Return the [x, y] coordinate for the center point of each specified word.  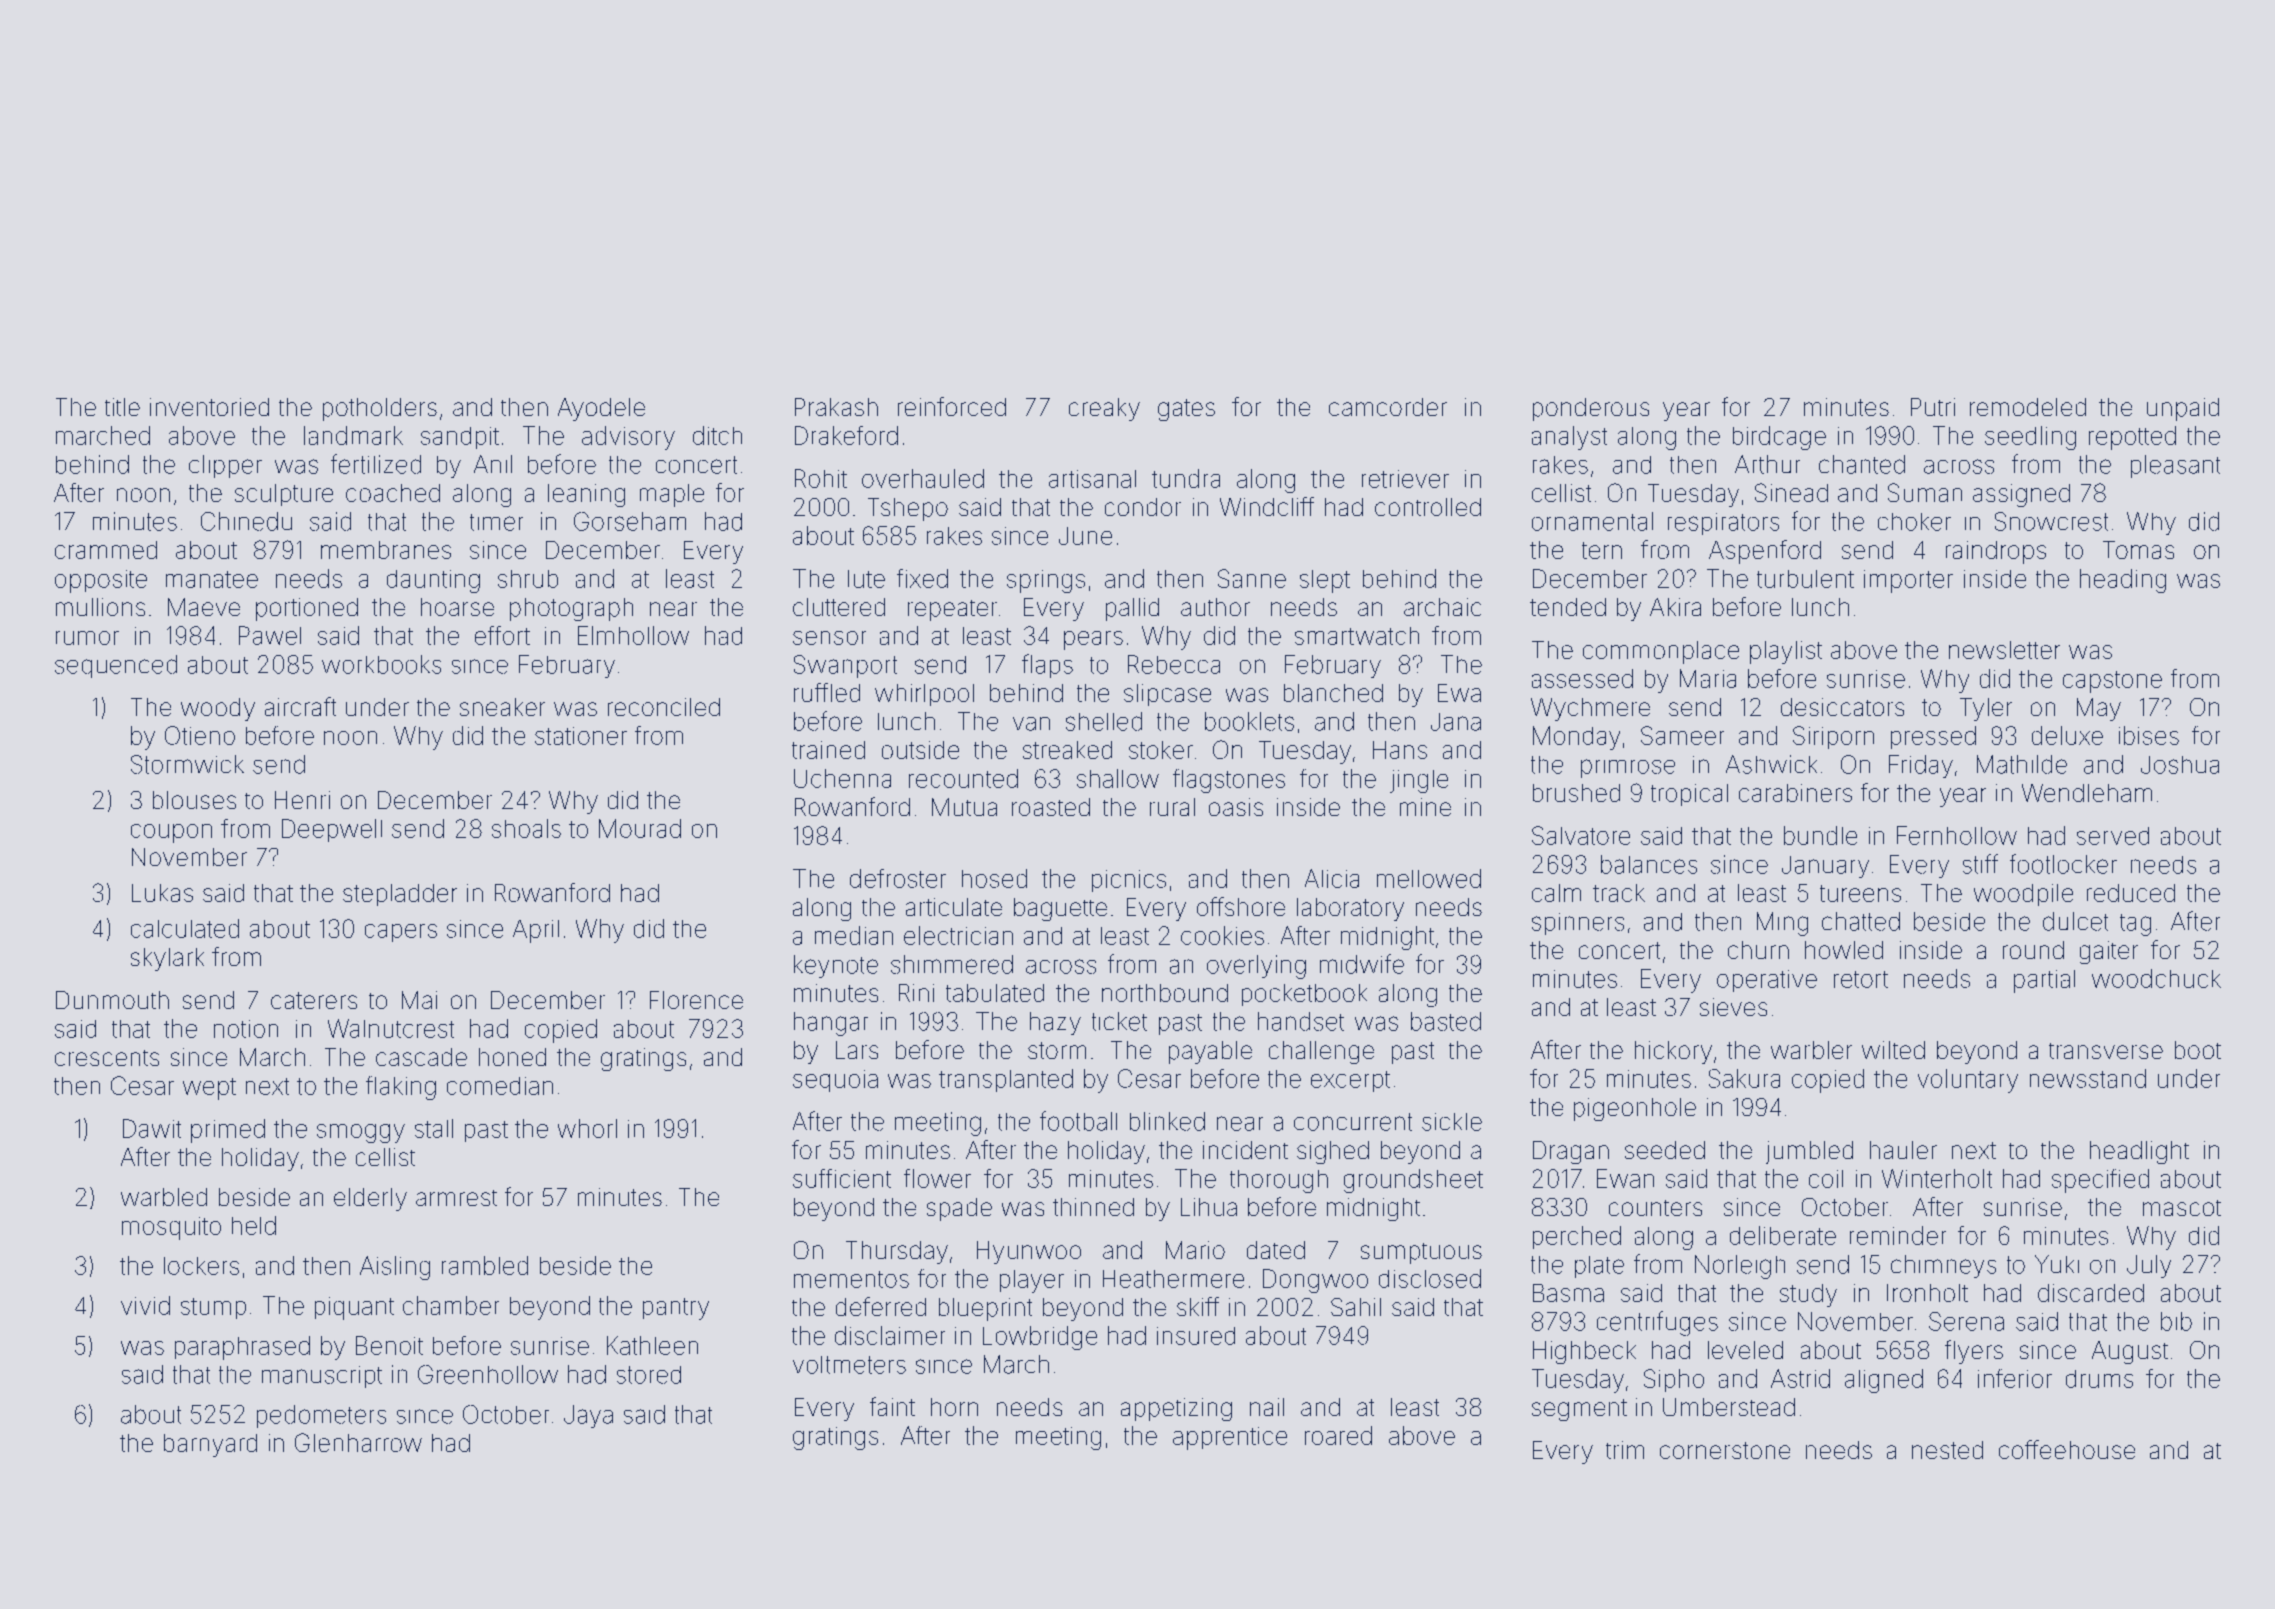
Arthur [1767, 464]
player [1032, 1281]
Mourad [640, 828]
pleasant [2175, 466]
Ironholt [1927, 1293]
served [2113, 836]
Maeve [204, 607]
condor [1143, 507]
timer [496, 522]
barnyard [210, 1445]
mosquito [171, 1228]
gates [1186, 410]
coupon [171, 833]
